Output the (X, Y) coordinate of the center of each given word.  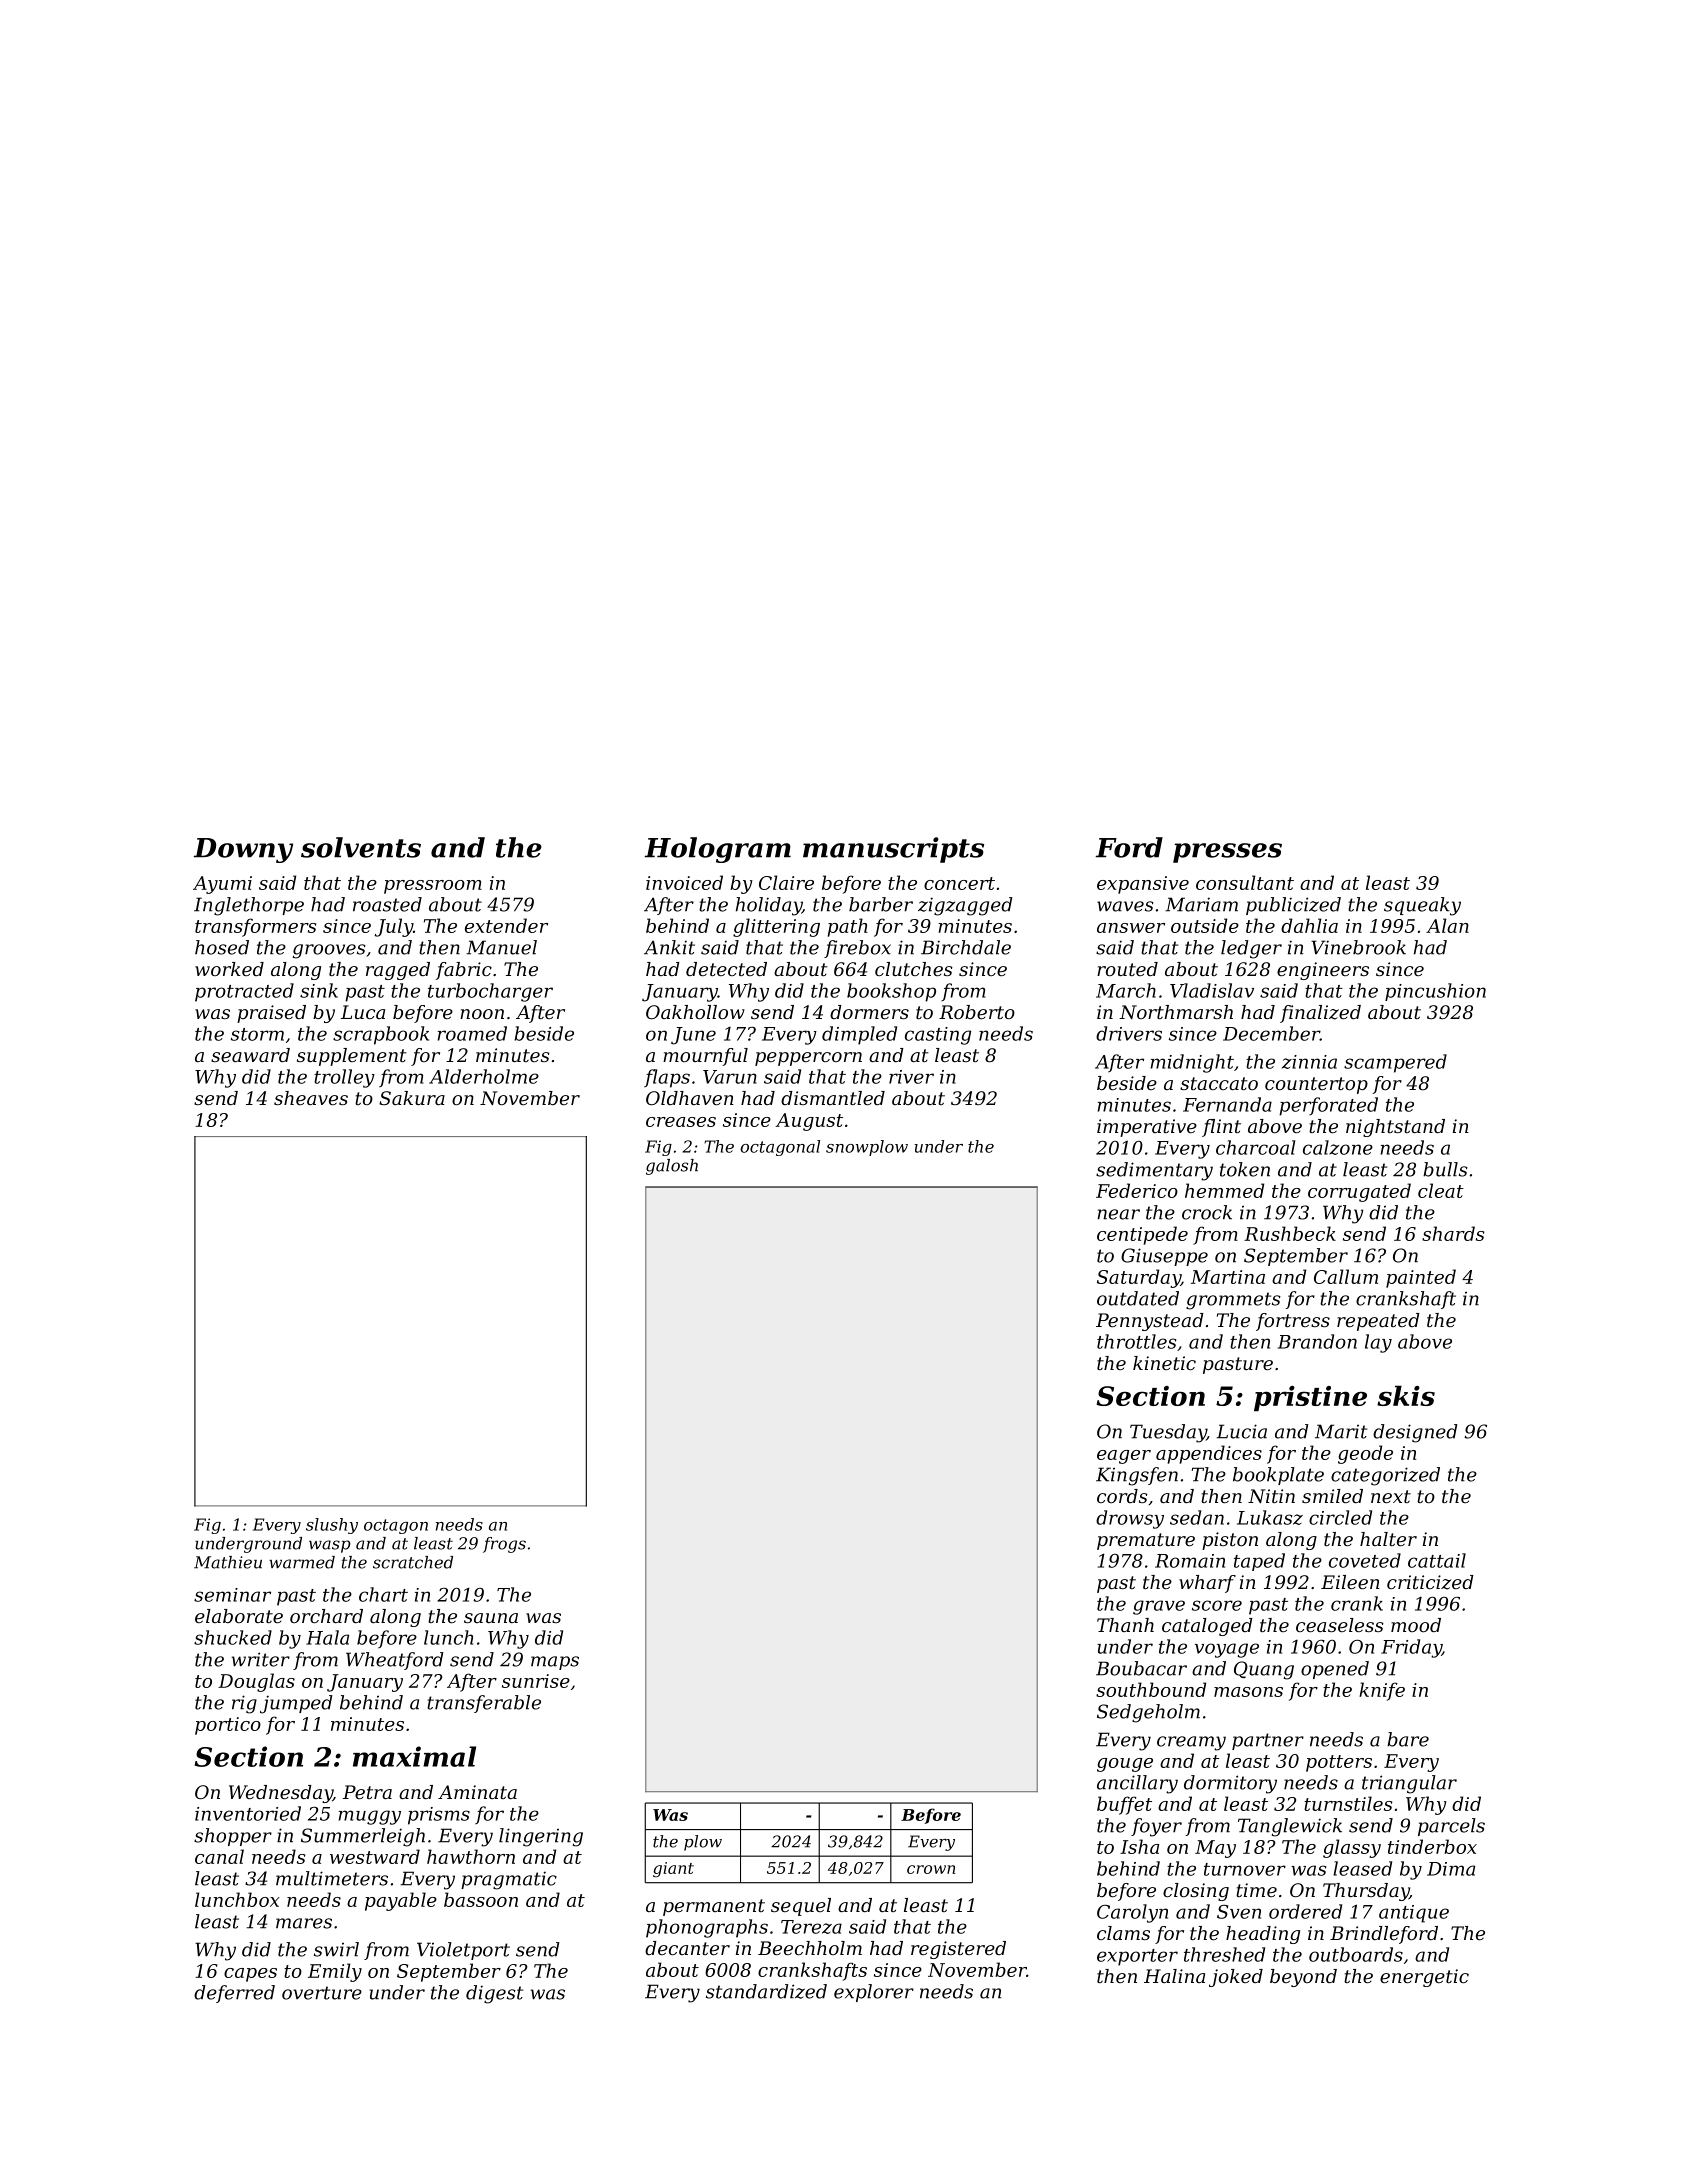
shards (1453, 1233)
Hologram (718, 850)
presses (1227, 853)
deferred (234, 1994)
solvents (361, 847)
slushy (332, 1526)
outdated (1138, 1298)
